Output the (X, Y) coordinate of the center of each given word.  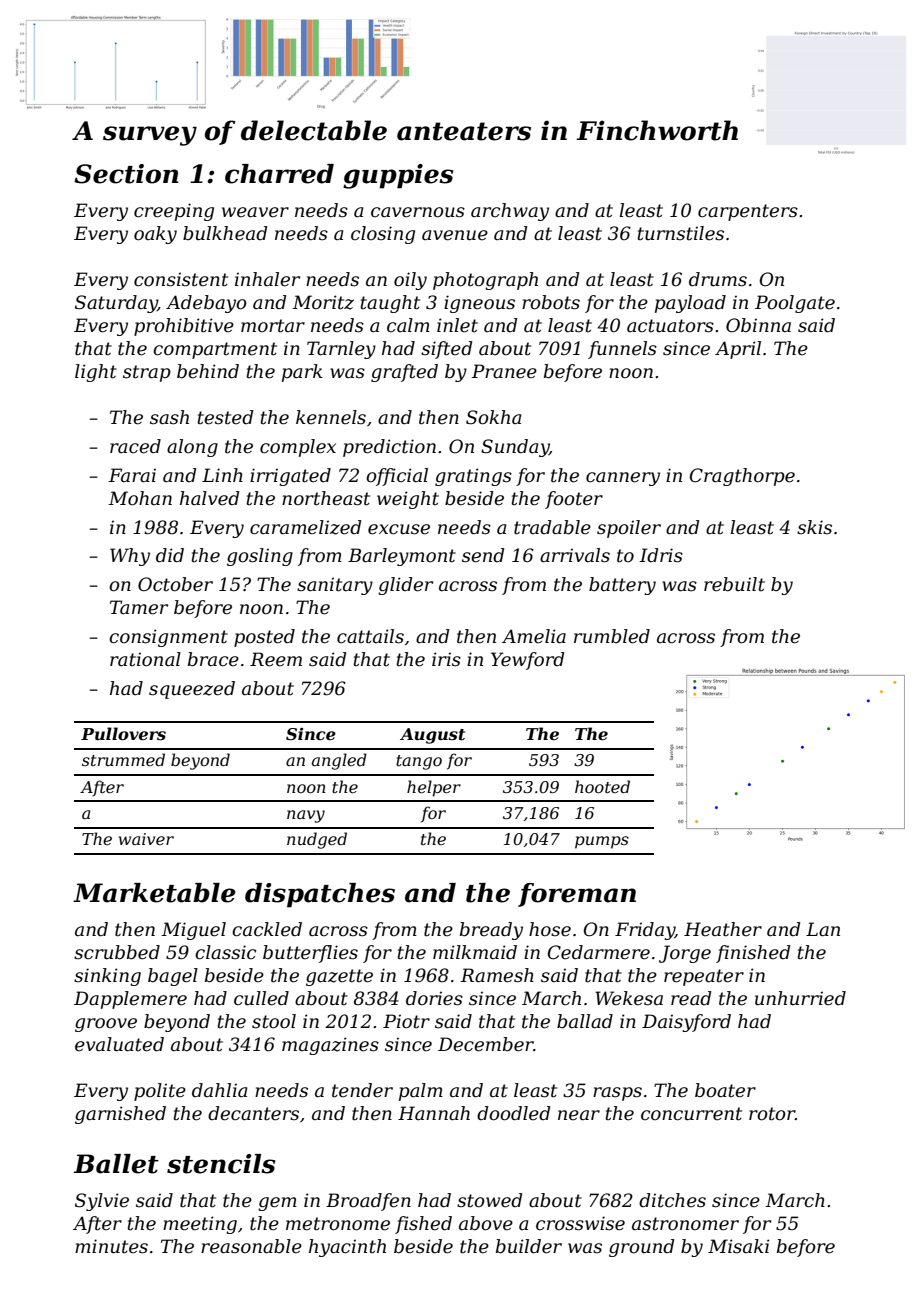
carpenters (748, 212)
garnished (120, 1115)
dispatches (320, 895)
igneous (479, 304)
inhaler (267, 279)
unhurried (800, 998)
